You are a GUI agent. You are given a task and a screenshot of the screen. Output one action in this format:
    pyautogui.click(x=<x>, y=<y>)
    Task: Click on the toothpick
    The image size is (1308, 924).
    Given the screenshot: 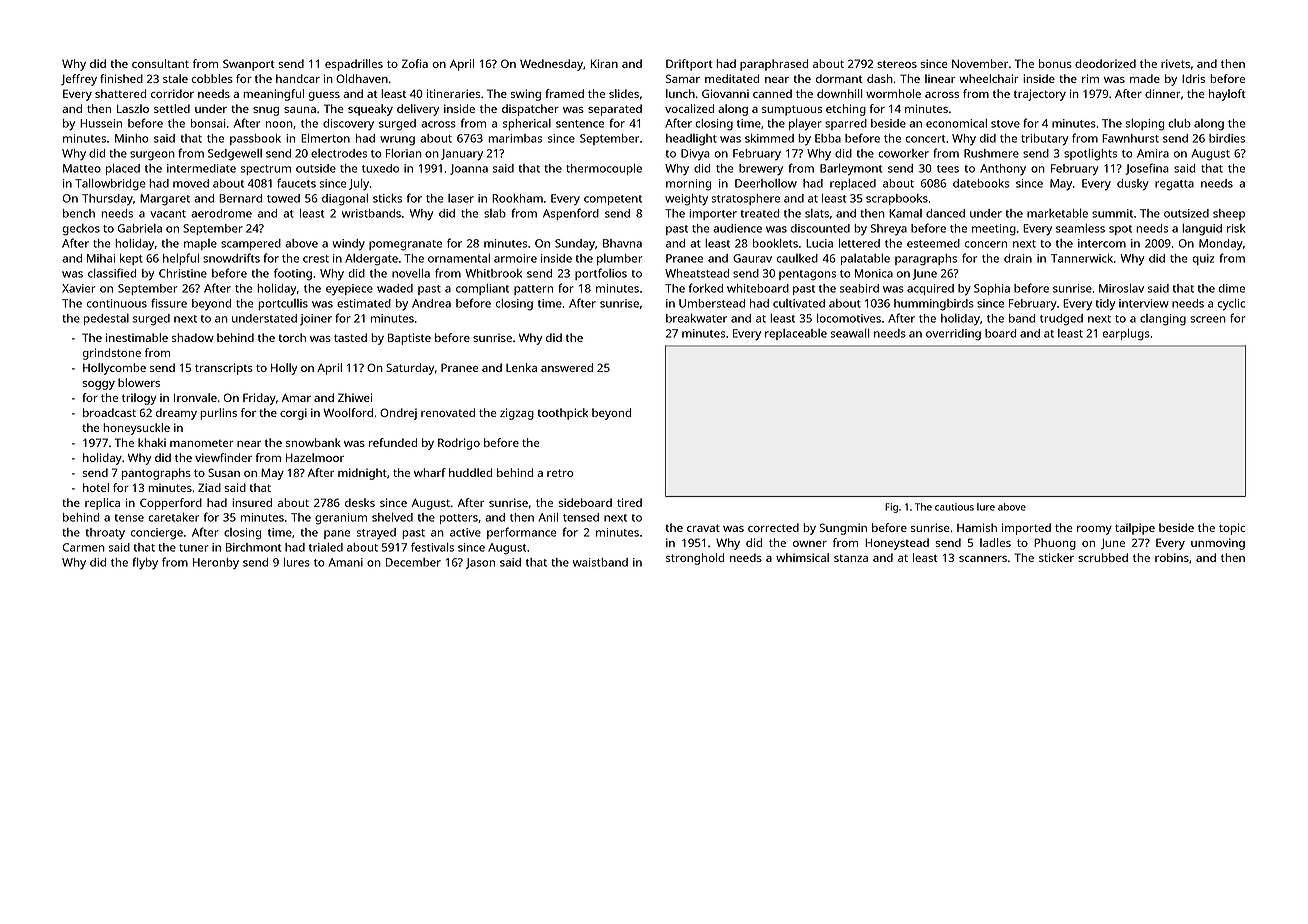 What is the action you would take?
    pyautogui.click(x=563, y=414)
